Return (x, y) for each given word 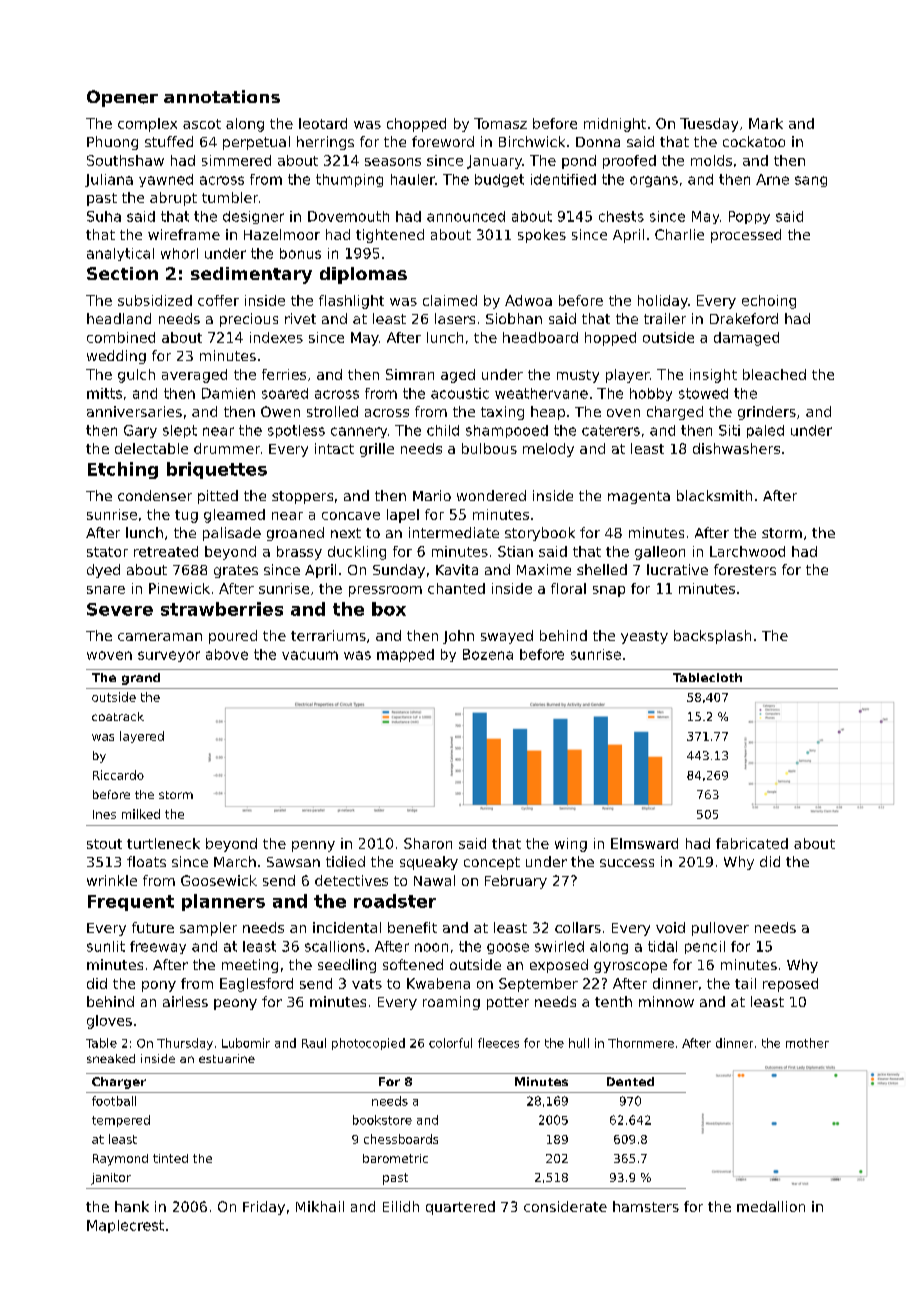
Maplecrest (125, 1226)
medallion (771, 1206)
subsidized (155, 300)
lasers (455, 318)
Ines (104, 814)
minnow (666, 1001)
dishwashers (736, 448)
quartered (460, 1208)
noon (431, 947)
